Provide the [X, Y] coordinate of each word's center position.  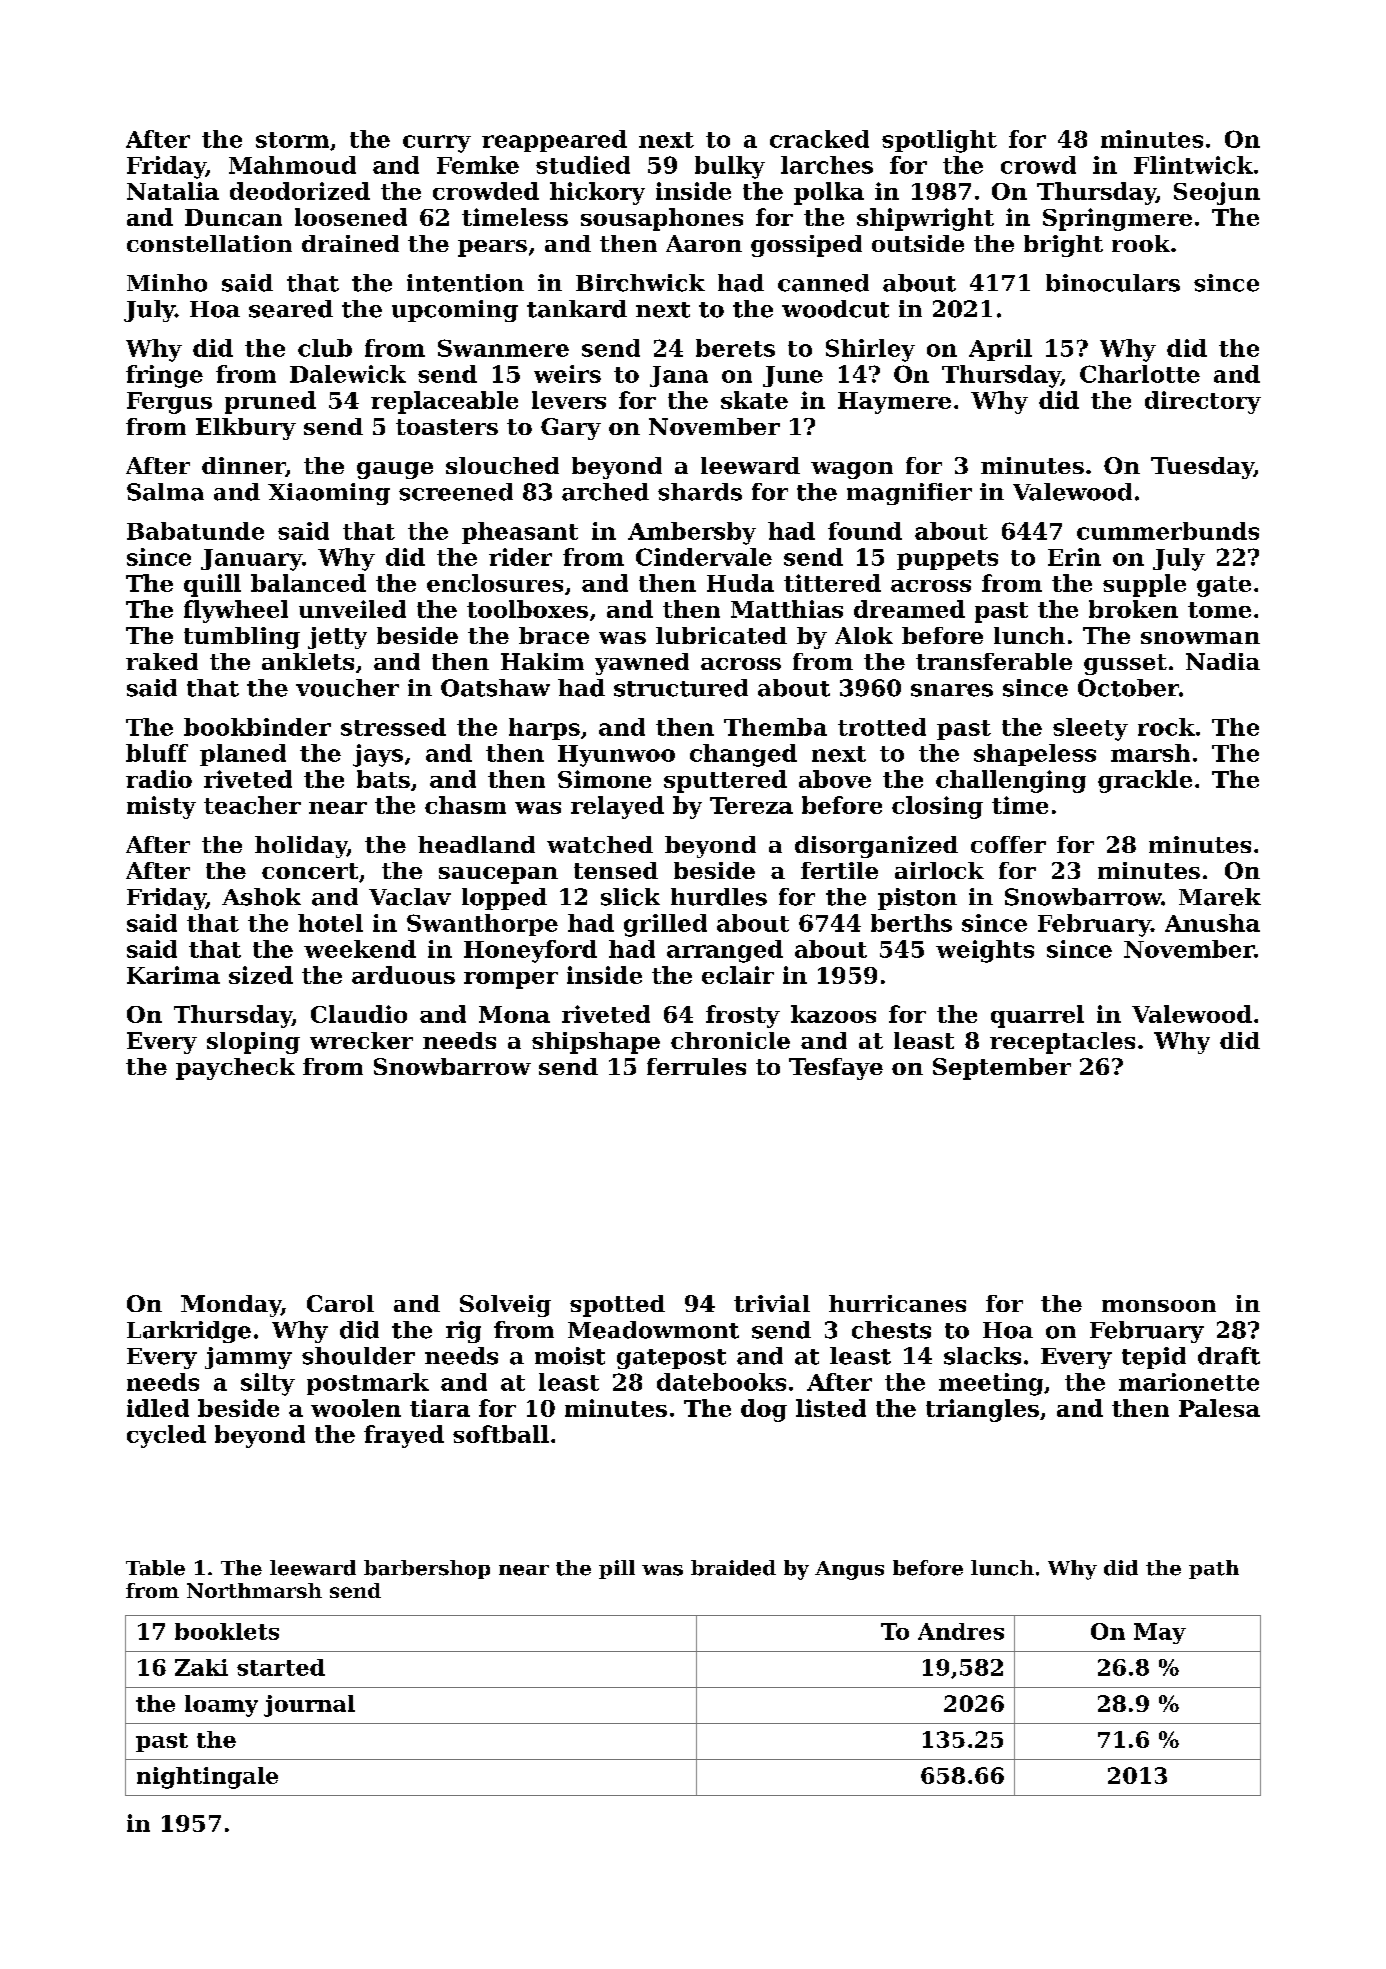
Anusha [1212, 923]
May [1160, 1633]
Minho [167, 283]
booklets [227, 1631]
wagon [852, 470]
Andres [961, 1631]
